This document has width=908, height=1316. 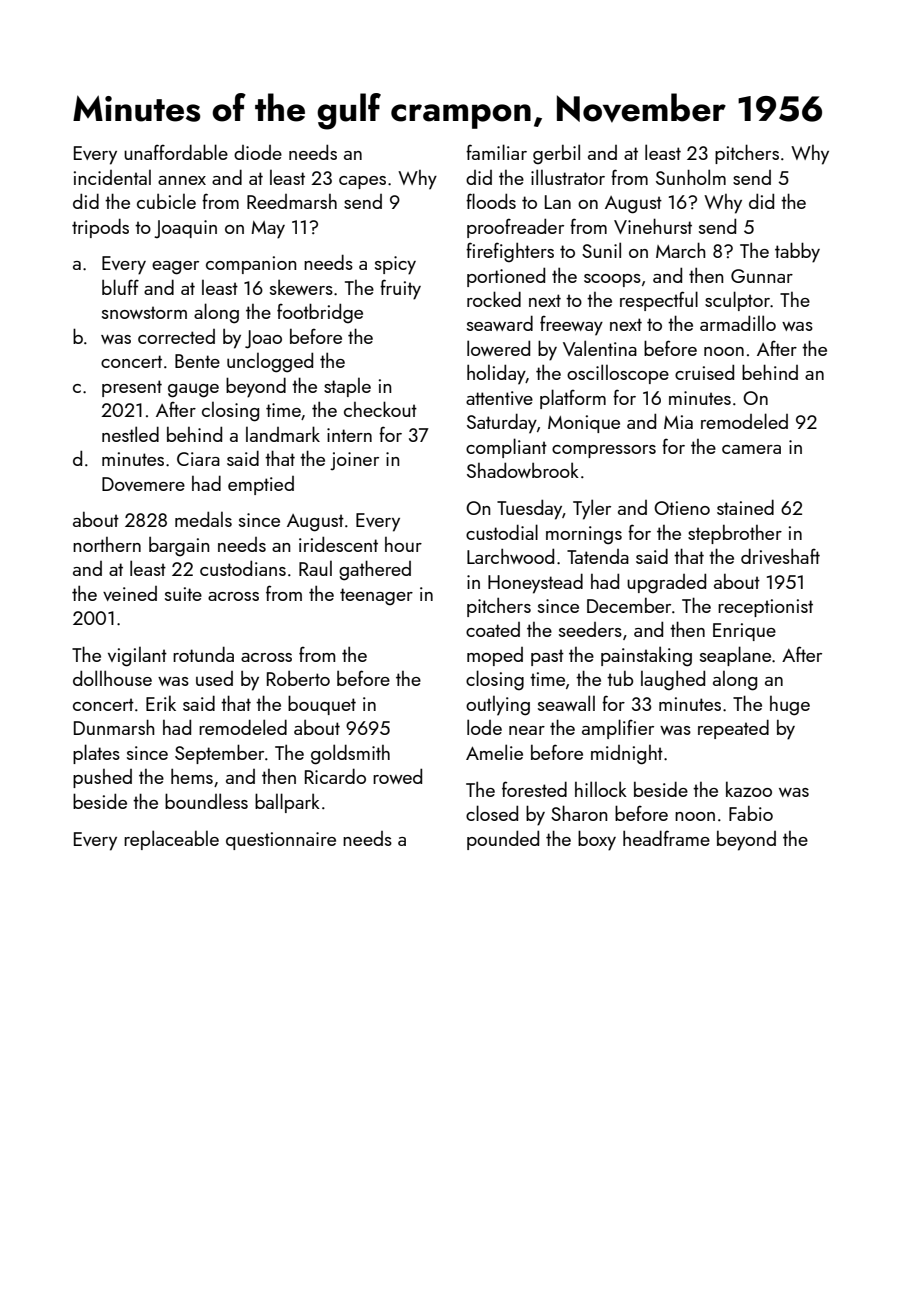 What do you see at coordinates (102, 778) in the document?
I see `pushed` at bounding box center [102, 778].
